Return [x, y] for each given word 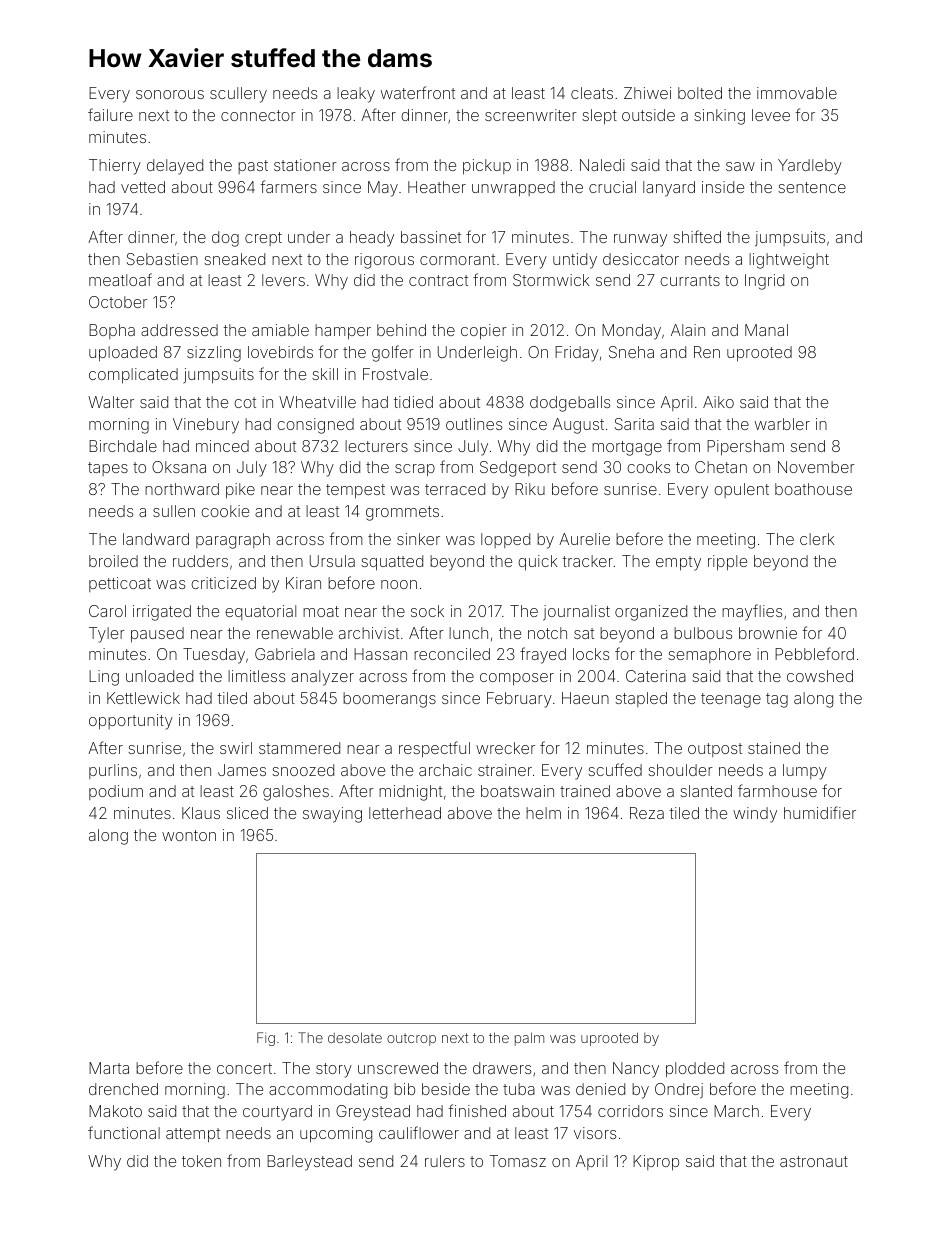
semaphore [709, 655]
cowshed [820, 676]
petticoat [120, 584]
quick [537, 563]
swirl [236, 748]
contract [438, 280]
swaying [332, 815]
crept [263, 239]
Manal [766, 330]
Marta [109, 1068]
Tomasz [518, 1161]
